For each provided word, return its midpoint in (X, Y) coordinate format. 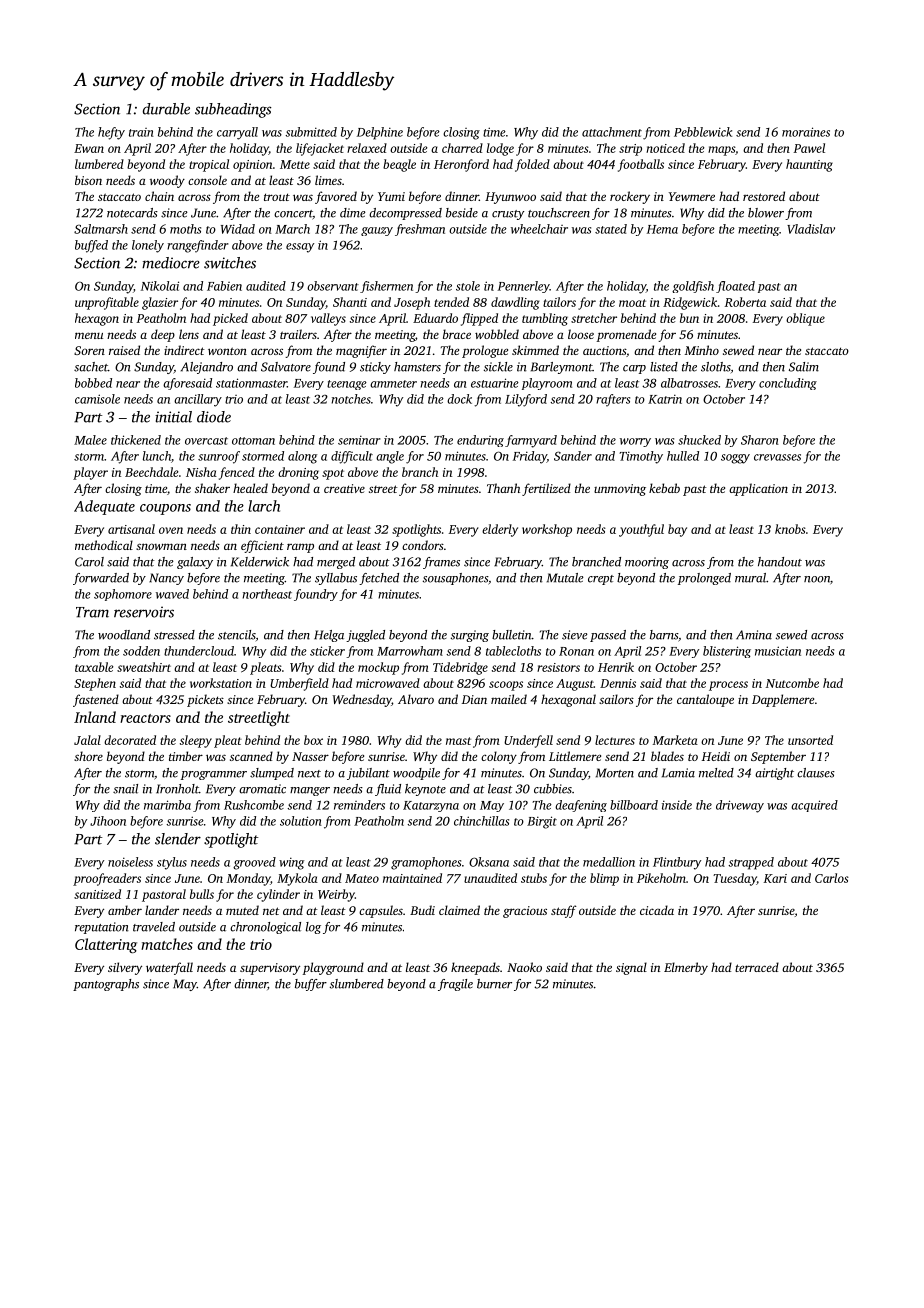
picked (230, 319)
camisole (97, 399)
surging (470, 636)
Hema (662, 229)
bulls (202, 894)
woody (167, 181)
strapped (751, 863)
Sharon (760, 440)
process (728, 686)
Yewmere (692, 196)
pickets (205, 700)
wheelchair (539, 229)
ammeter (393, 384)
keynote (425, 790)
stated (611, 229)
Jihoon (108, 821)
